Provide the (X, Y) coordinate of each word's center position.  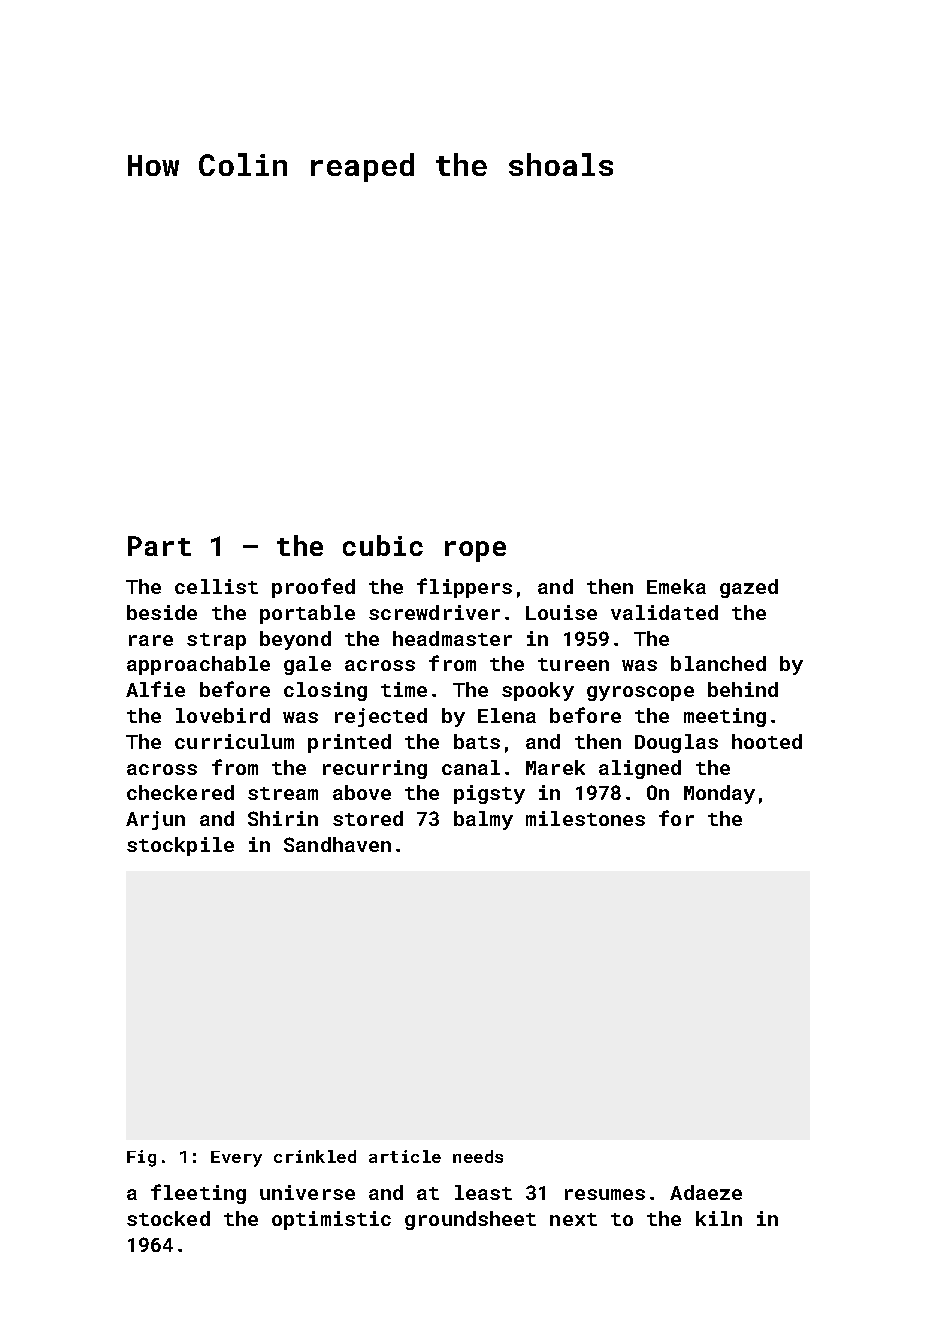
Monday (719, 794)
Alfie (155, 689)
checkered (180, 792)
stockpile (180, 846)
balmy (483, 820)
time (404, 689)
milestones (585, 818)
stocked (168, 1218)
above (362, 792)
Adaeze (706, 1192)
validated (664, 612)
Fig (141, 1158)
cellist (216, 586)
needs (478, 1156)
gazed (749, 588)
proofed (313, 588)
